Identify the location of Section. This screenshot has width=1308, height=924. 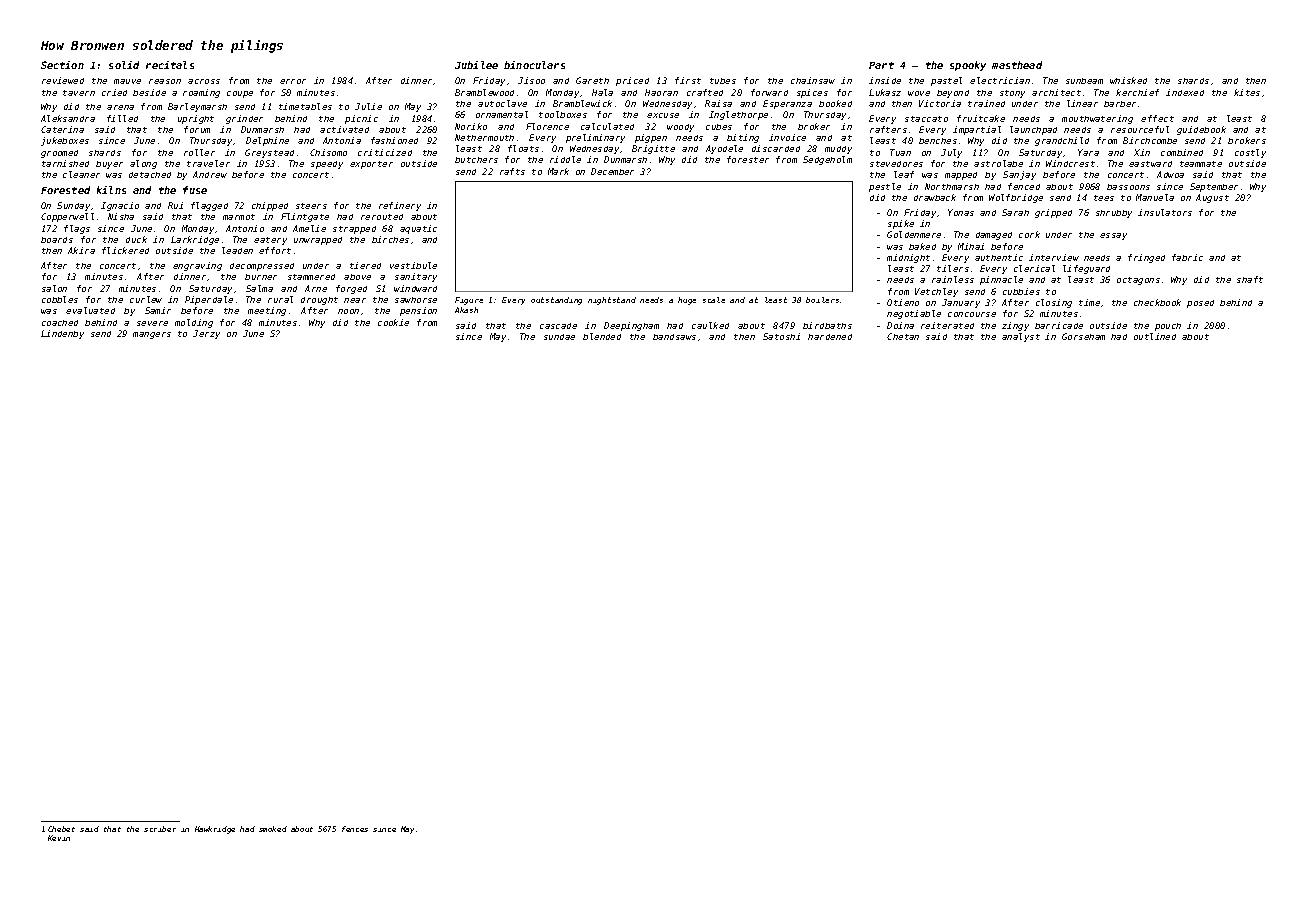
(62, 65).
